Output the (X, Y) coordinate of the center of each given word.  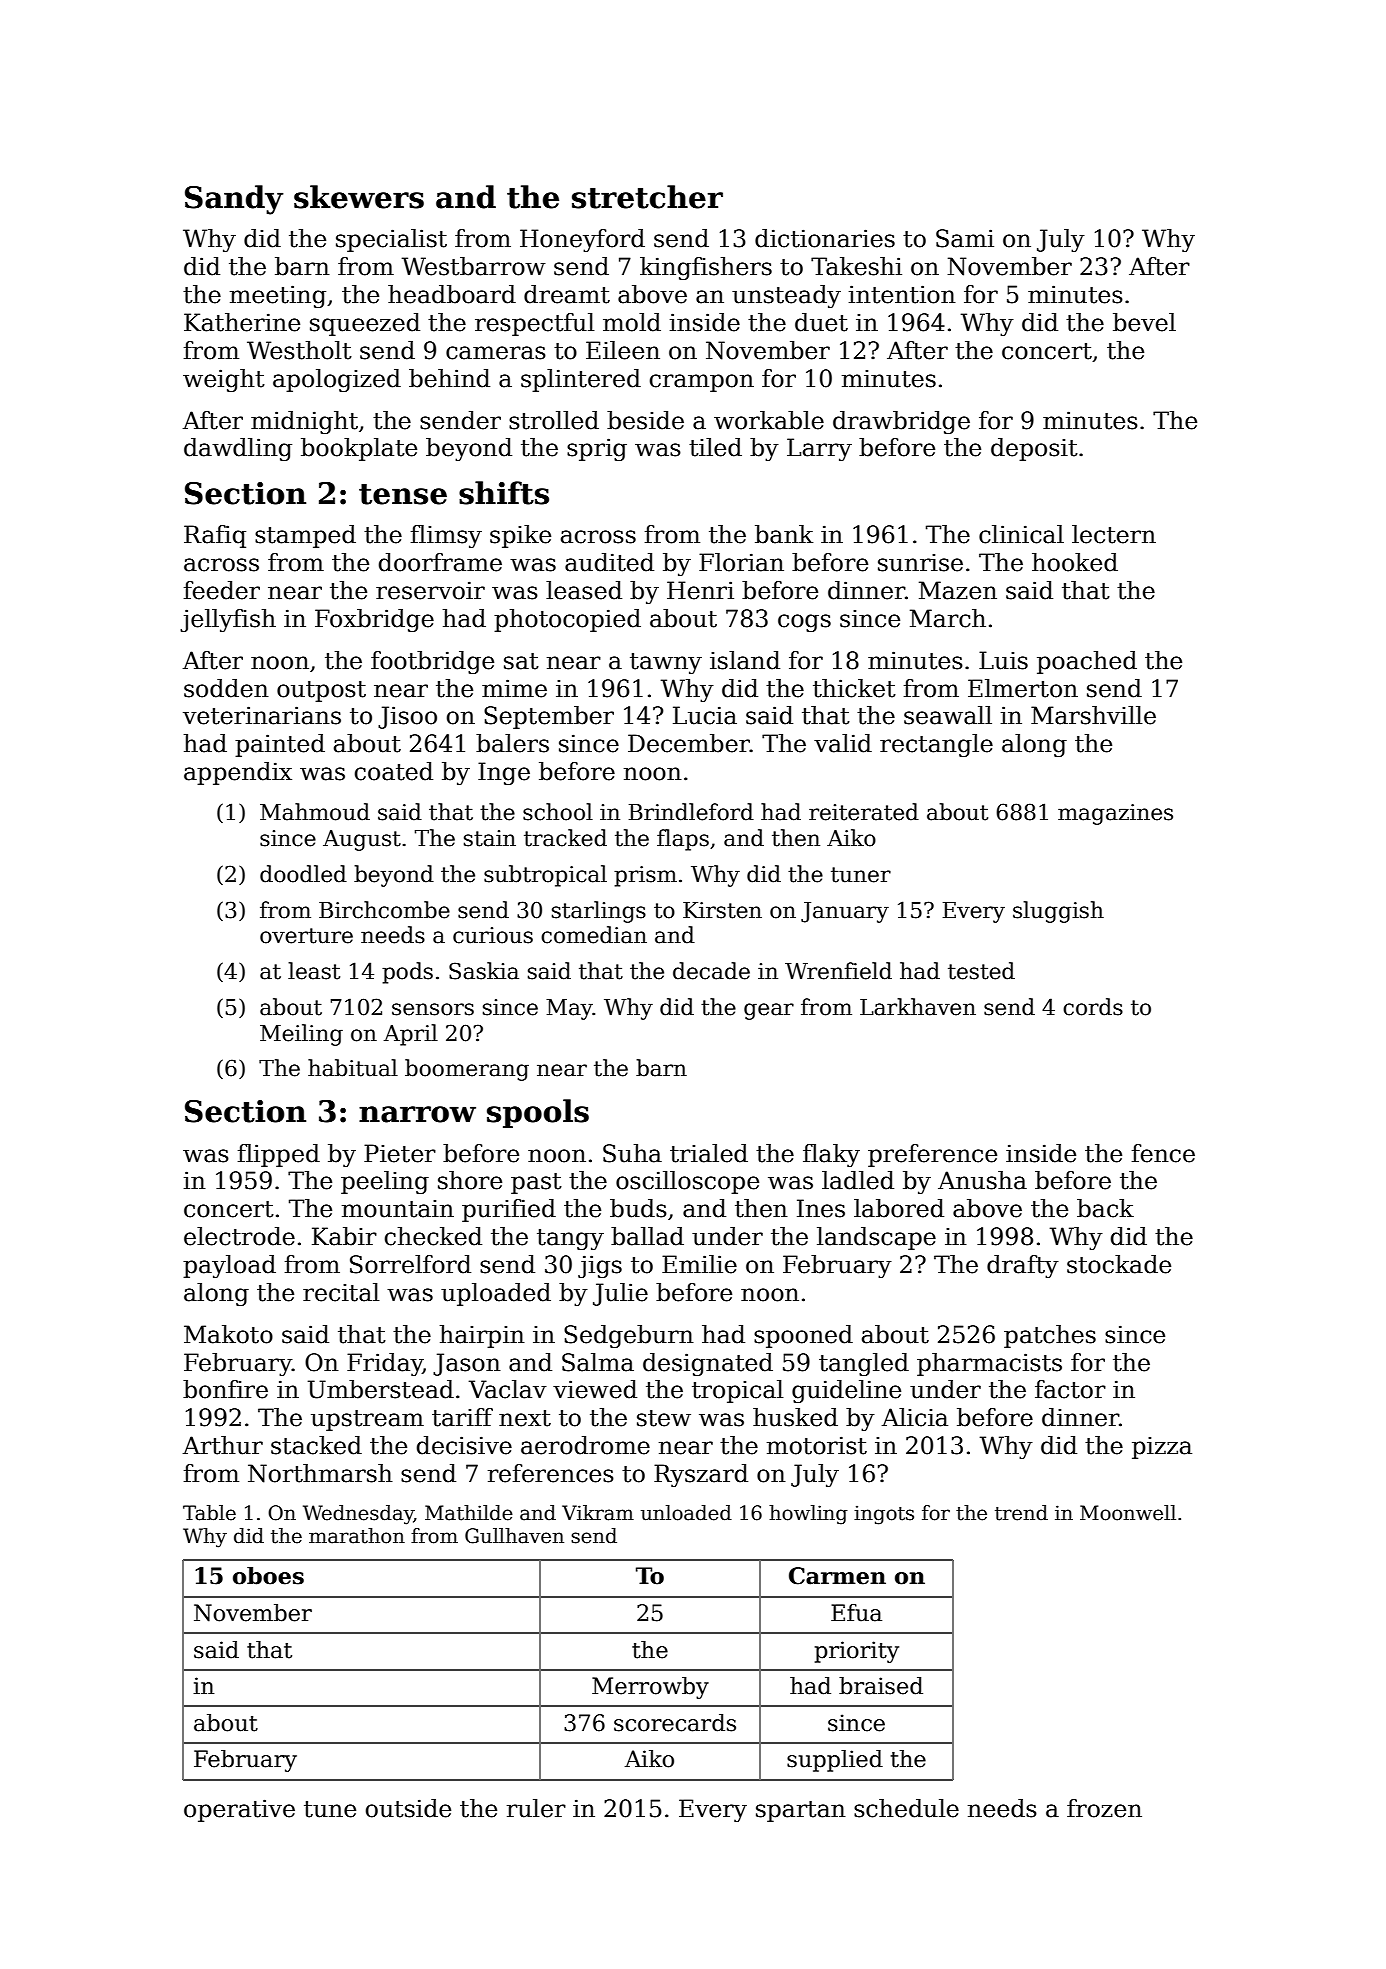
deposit (1034, 449)
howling (808, 1515)
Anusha (982, 1180)
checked (433, 1236)
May (569, 1009)
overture (306, 936)
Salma (598, 1362)
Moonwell (1128, 1513)
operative (239, 1810)
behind (449, 378)
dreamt (567, 294)
